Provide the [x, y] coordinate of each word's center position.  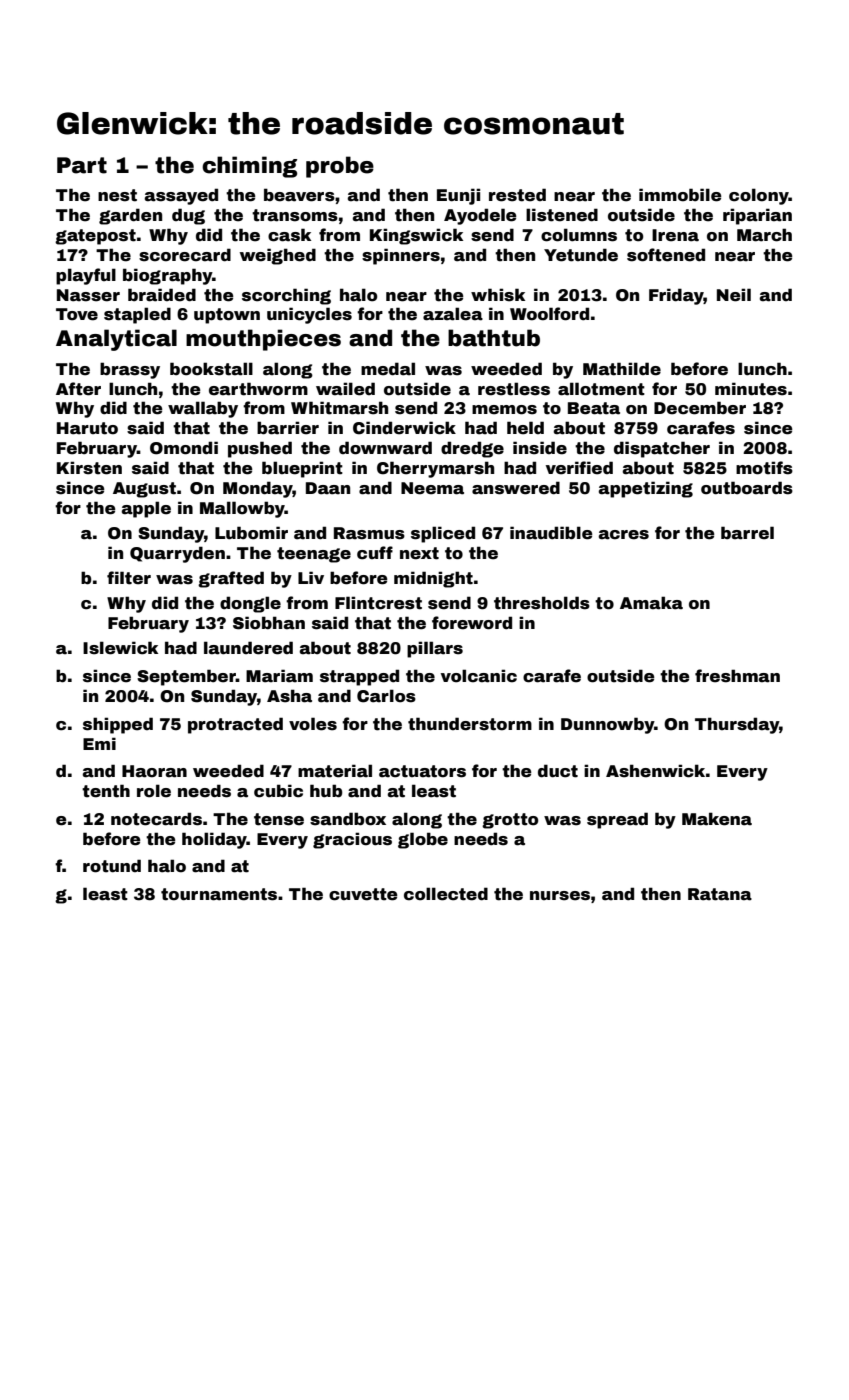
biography [167, 276]
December [700, 408]
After [78, 389]
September [186, 677]
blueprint [302, 469]
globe [423, 840]
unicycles [309, 315]
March [764, 235]
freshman [737, 676]
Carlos [386, 696]
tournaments [219, 894]
